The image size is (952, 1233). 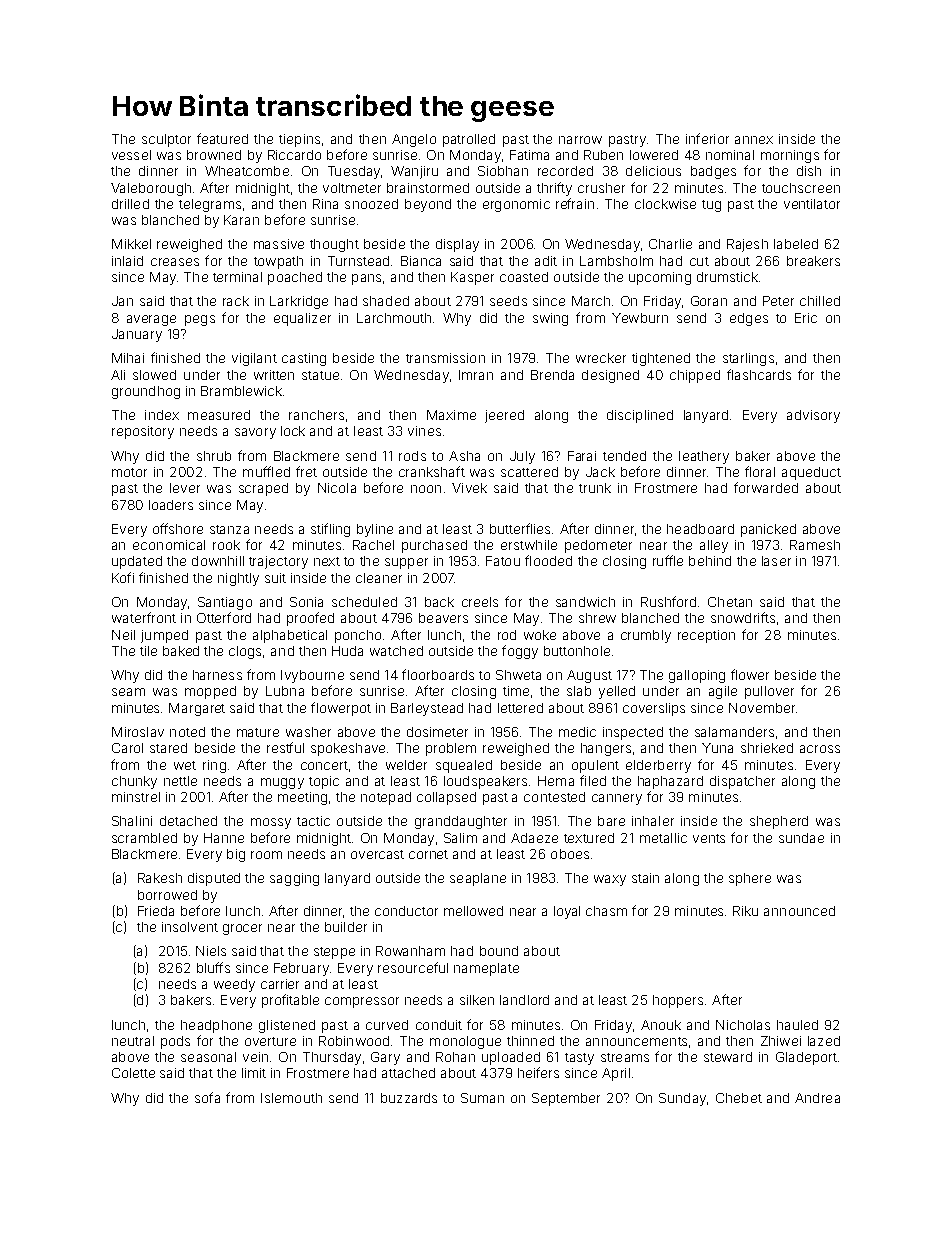 I want to click on baked, so click(x=181, y=651).
